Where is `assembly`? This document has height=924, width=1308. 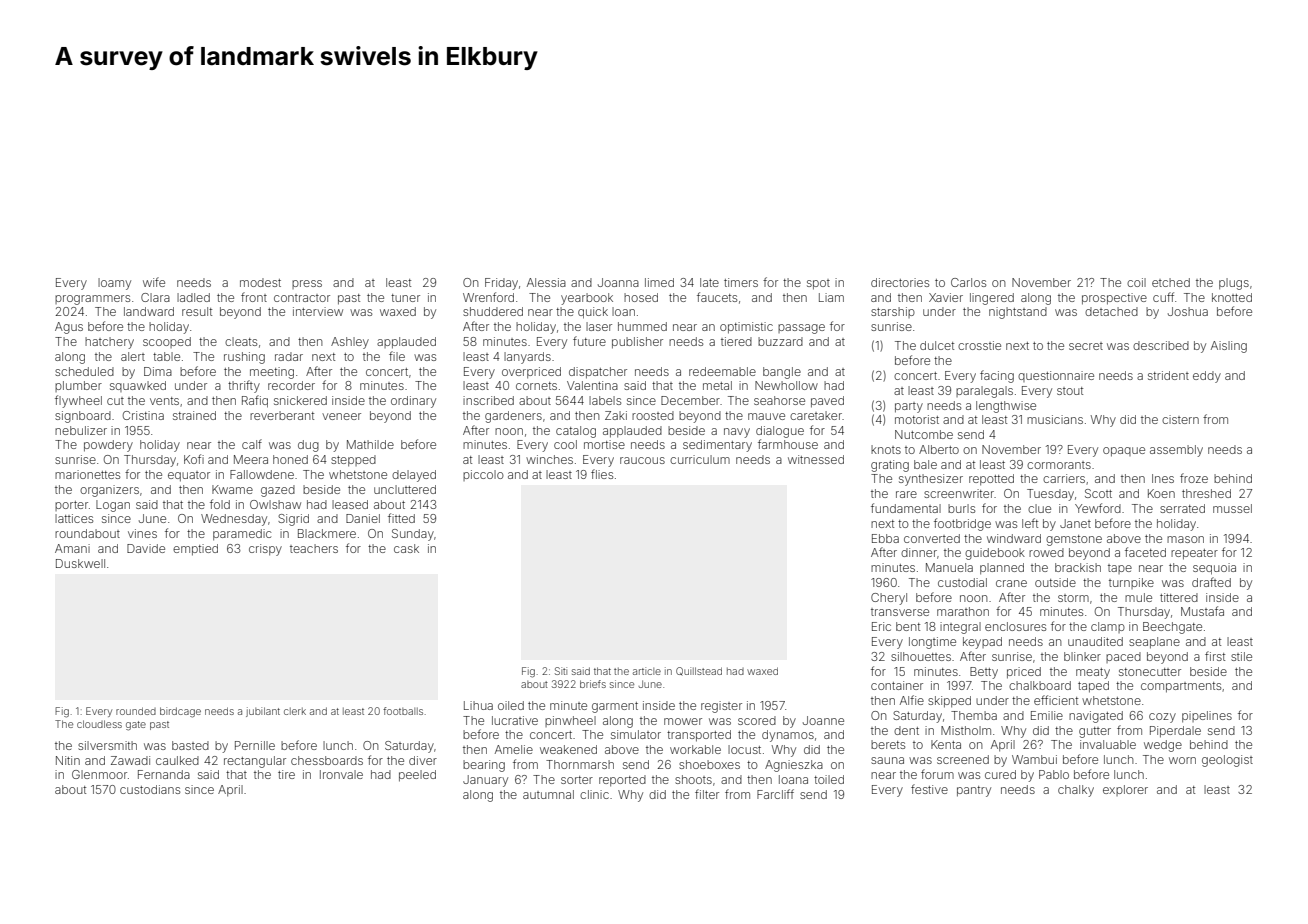 assembly is located at coordinates (1176, 451).
